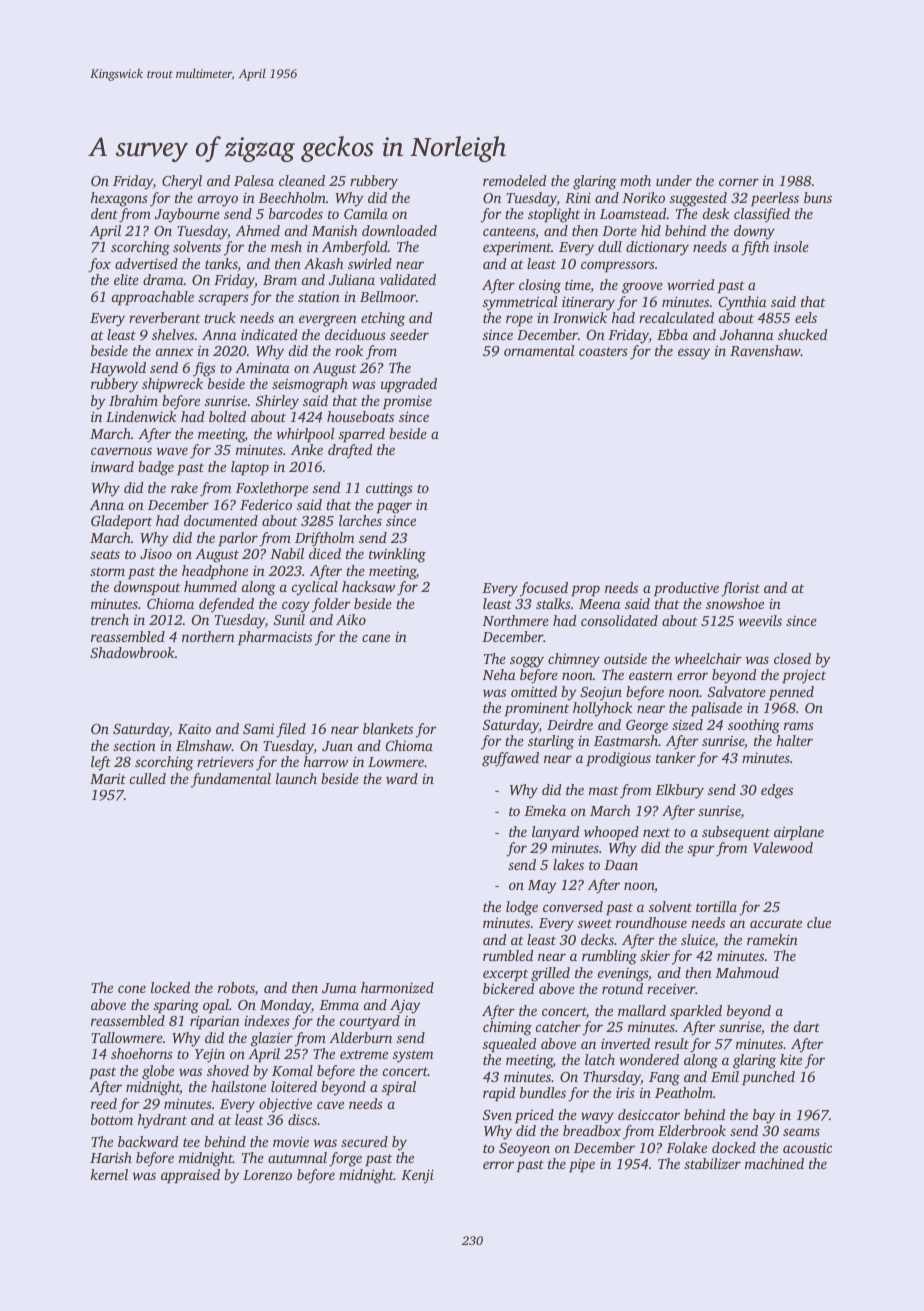 This screenshot has width=924, height=1311. What do you see at coordinates (147, 588) in the screenshot?
I see `downspout` at bounding box center [147, 588].
